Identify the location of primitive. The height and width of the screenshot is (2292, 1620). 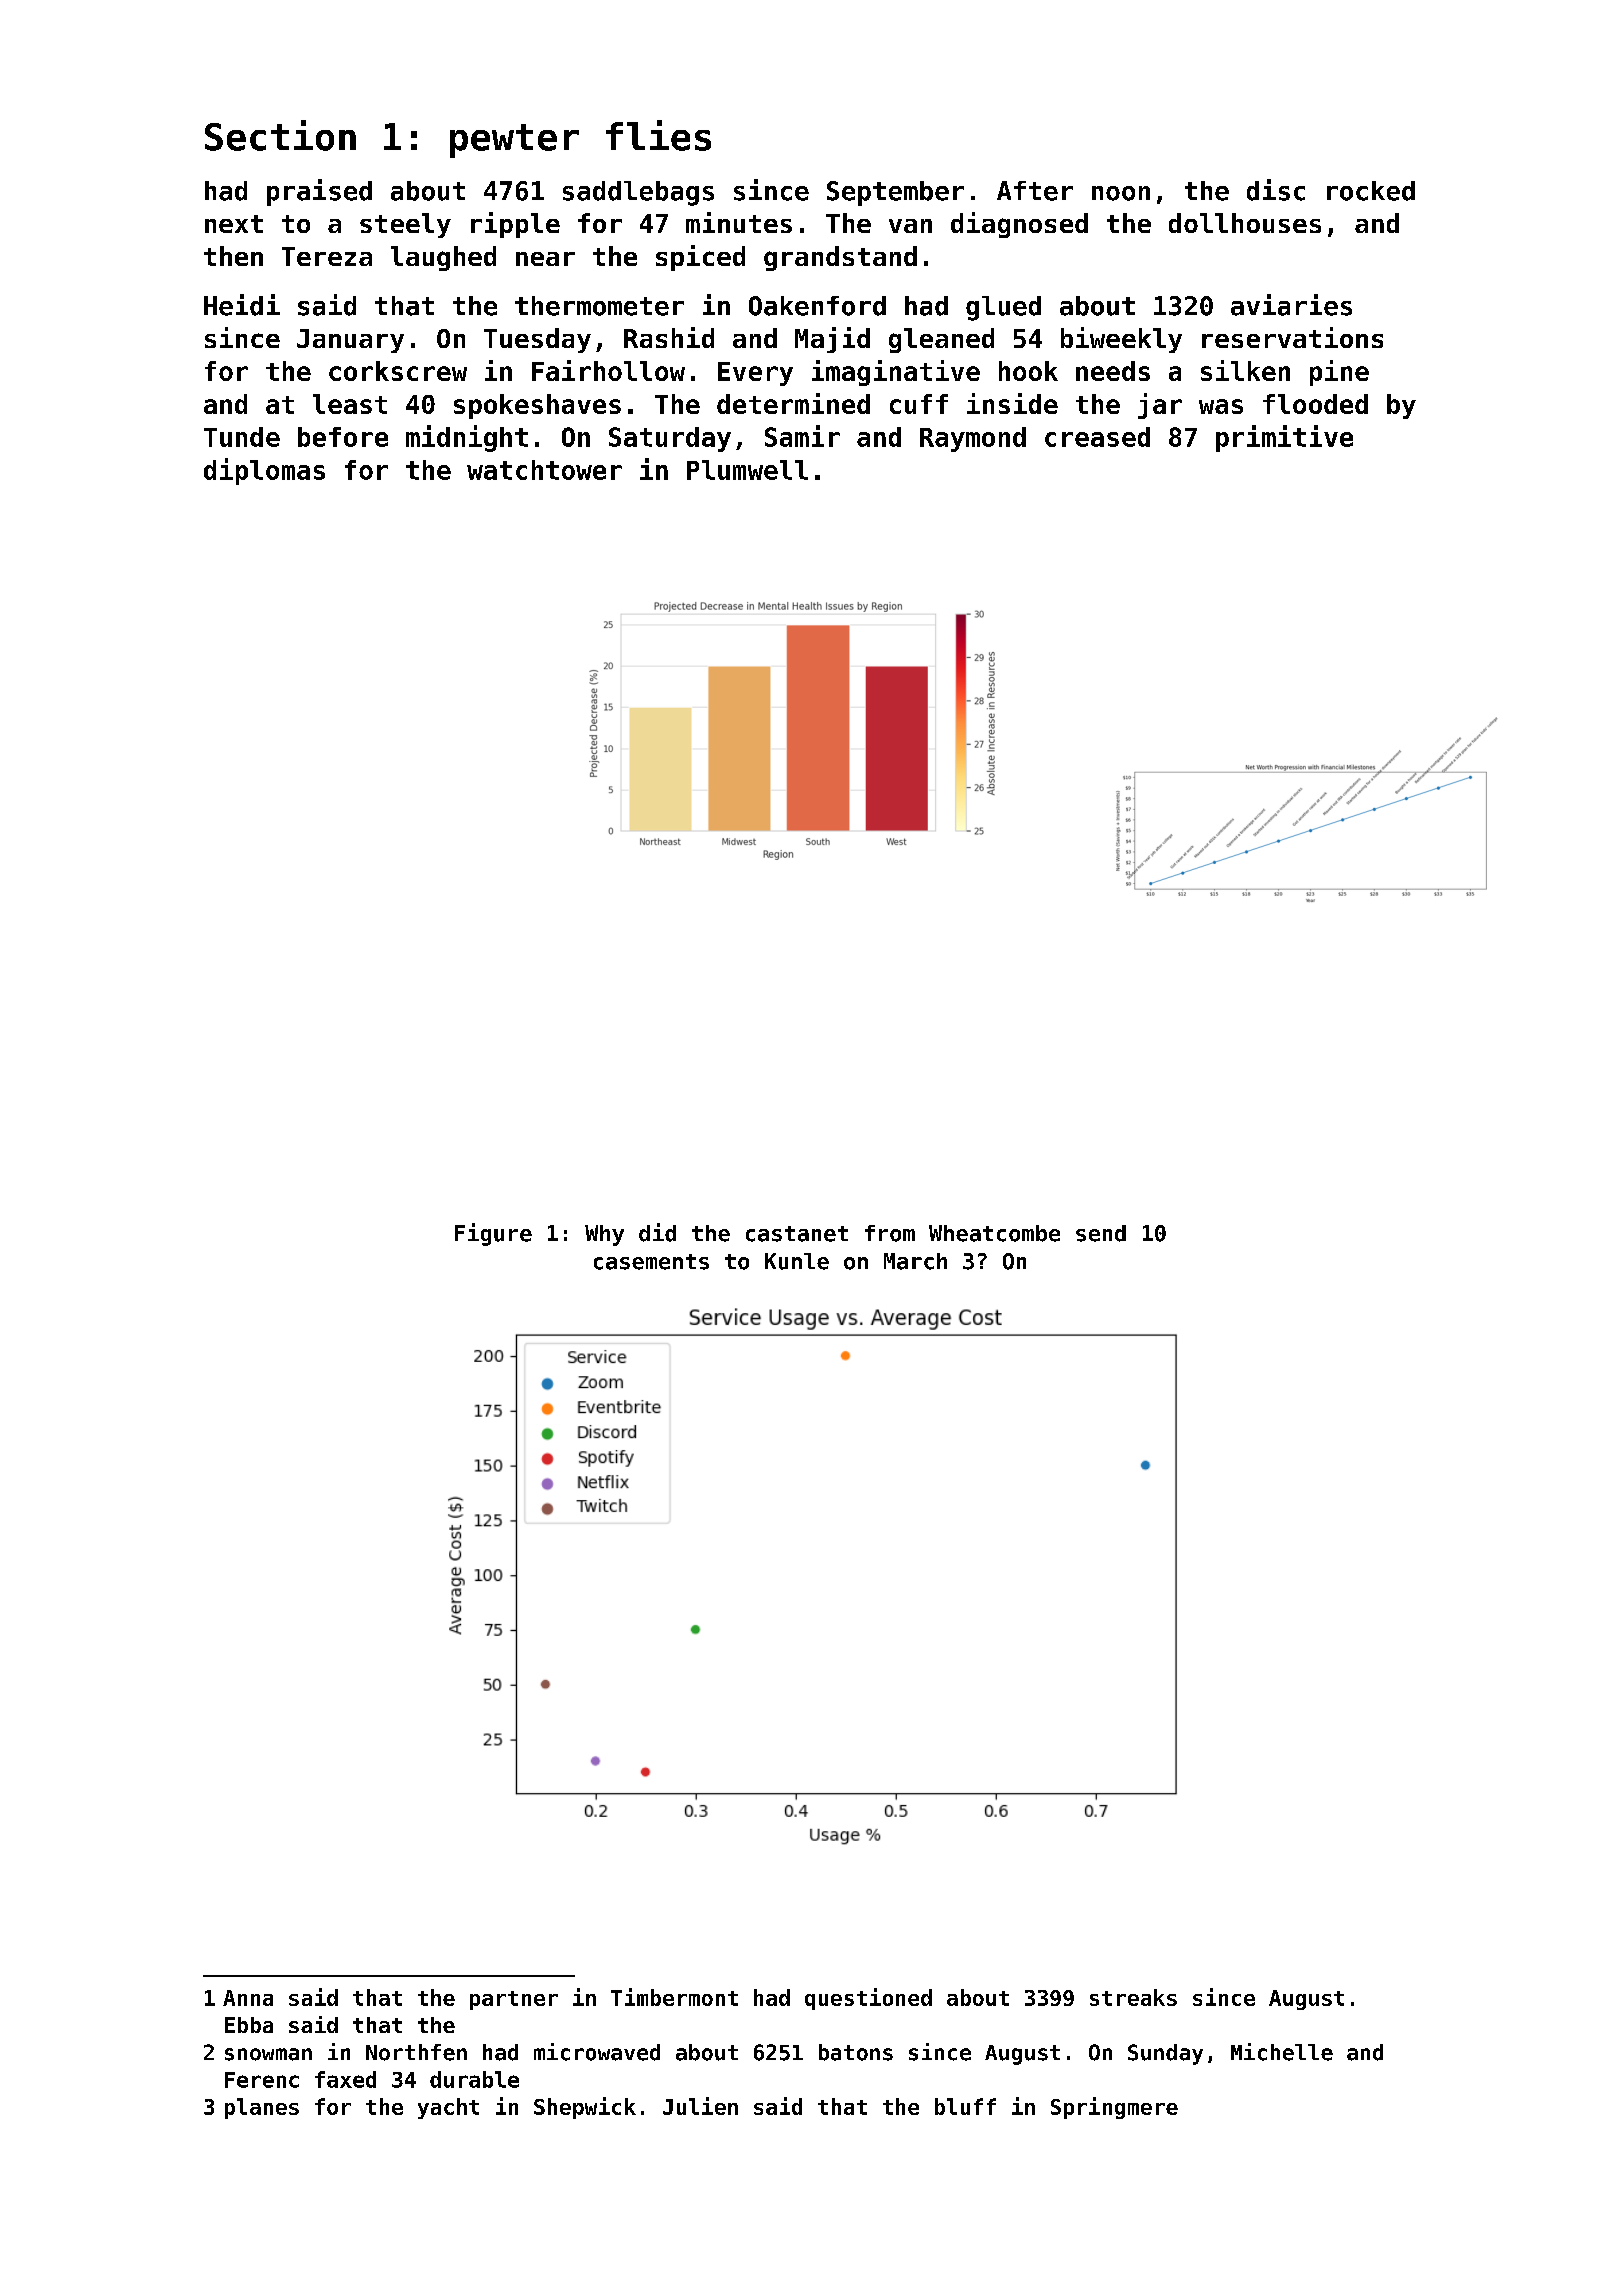
(1284, 438).
